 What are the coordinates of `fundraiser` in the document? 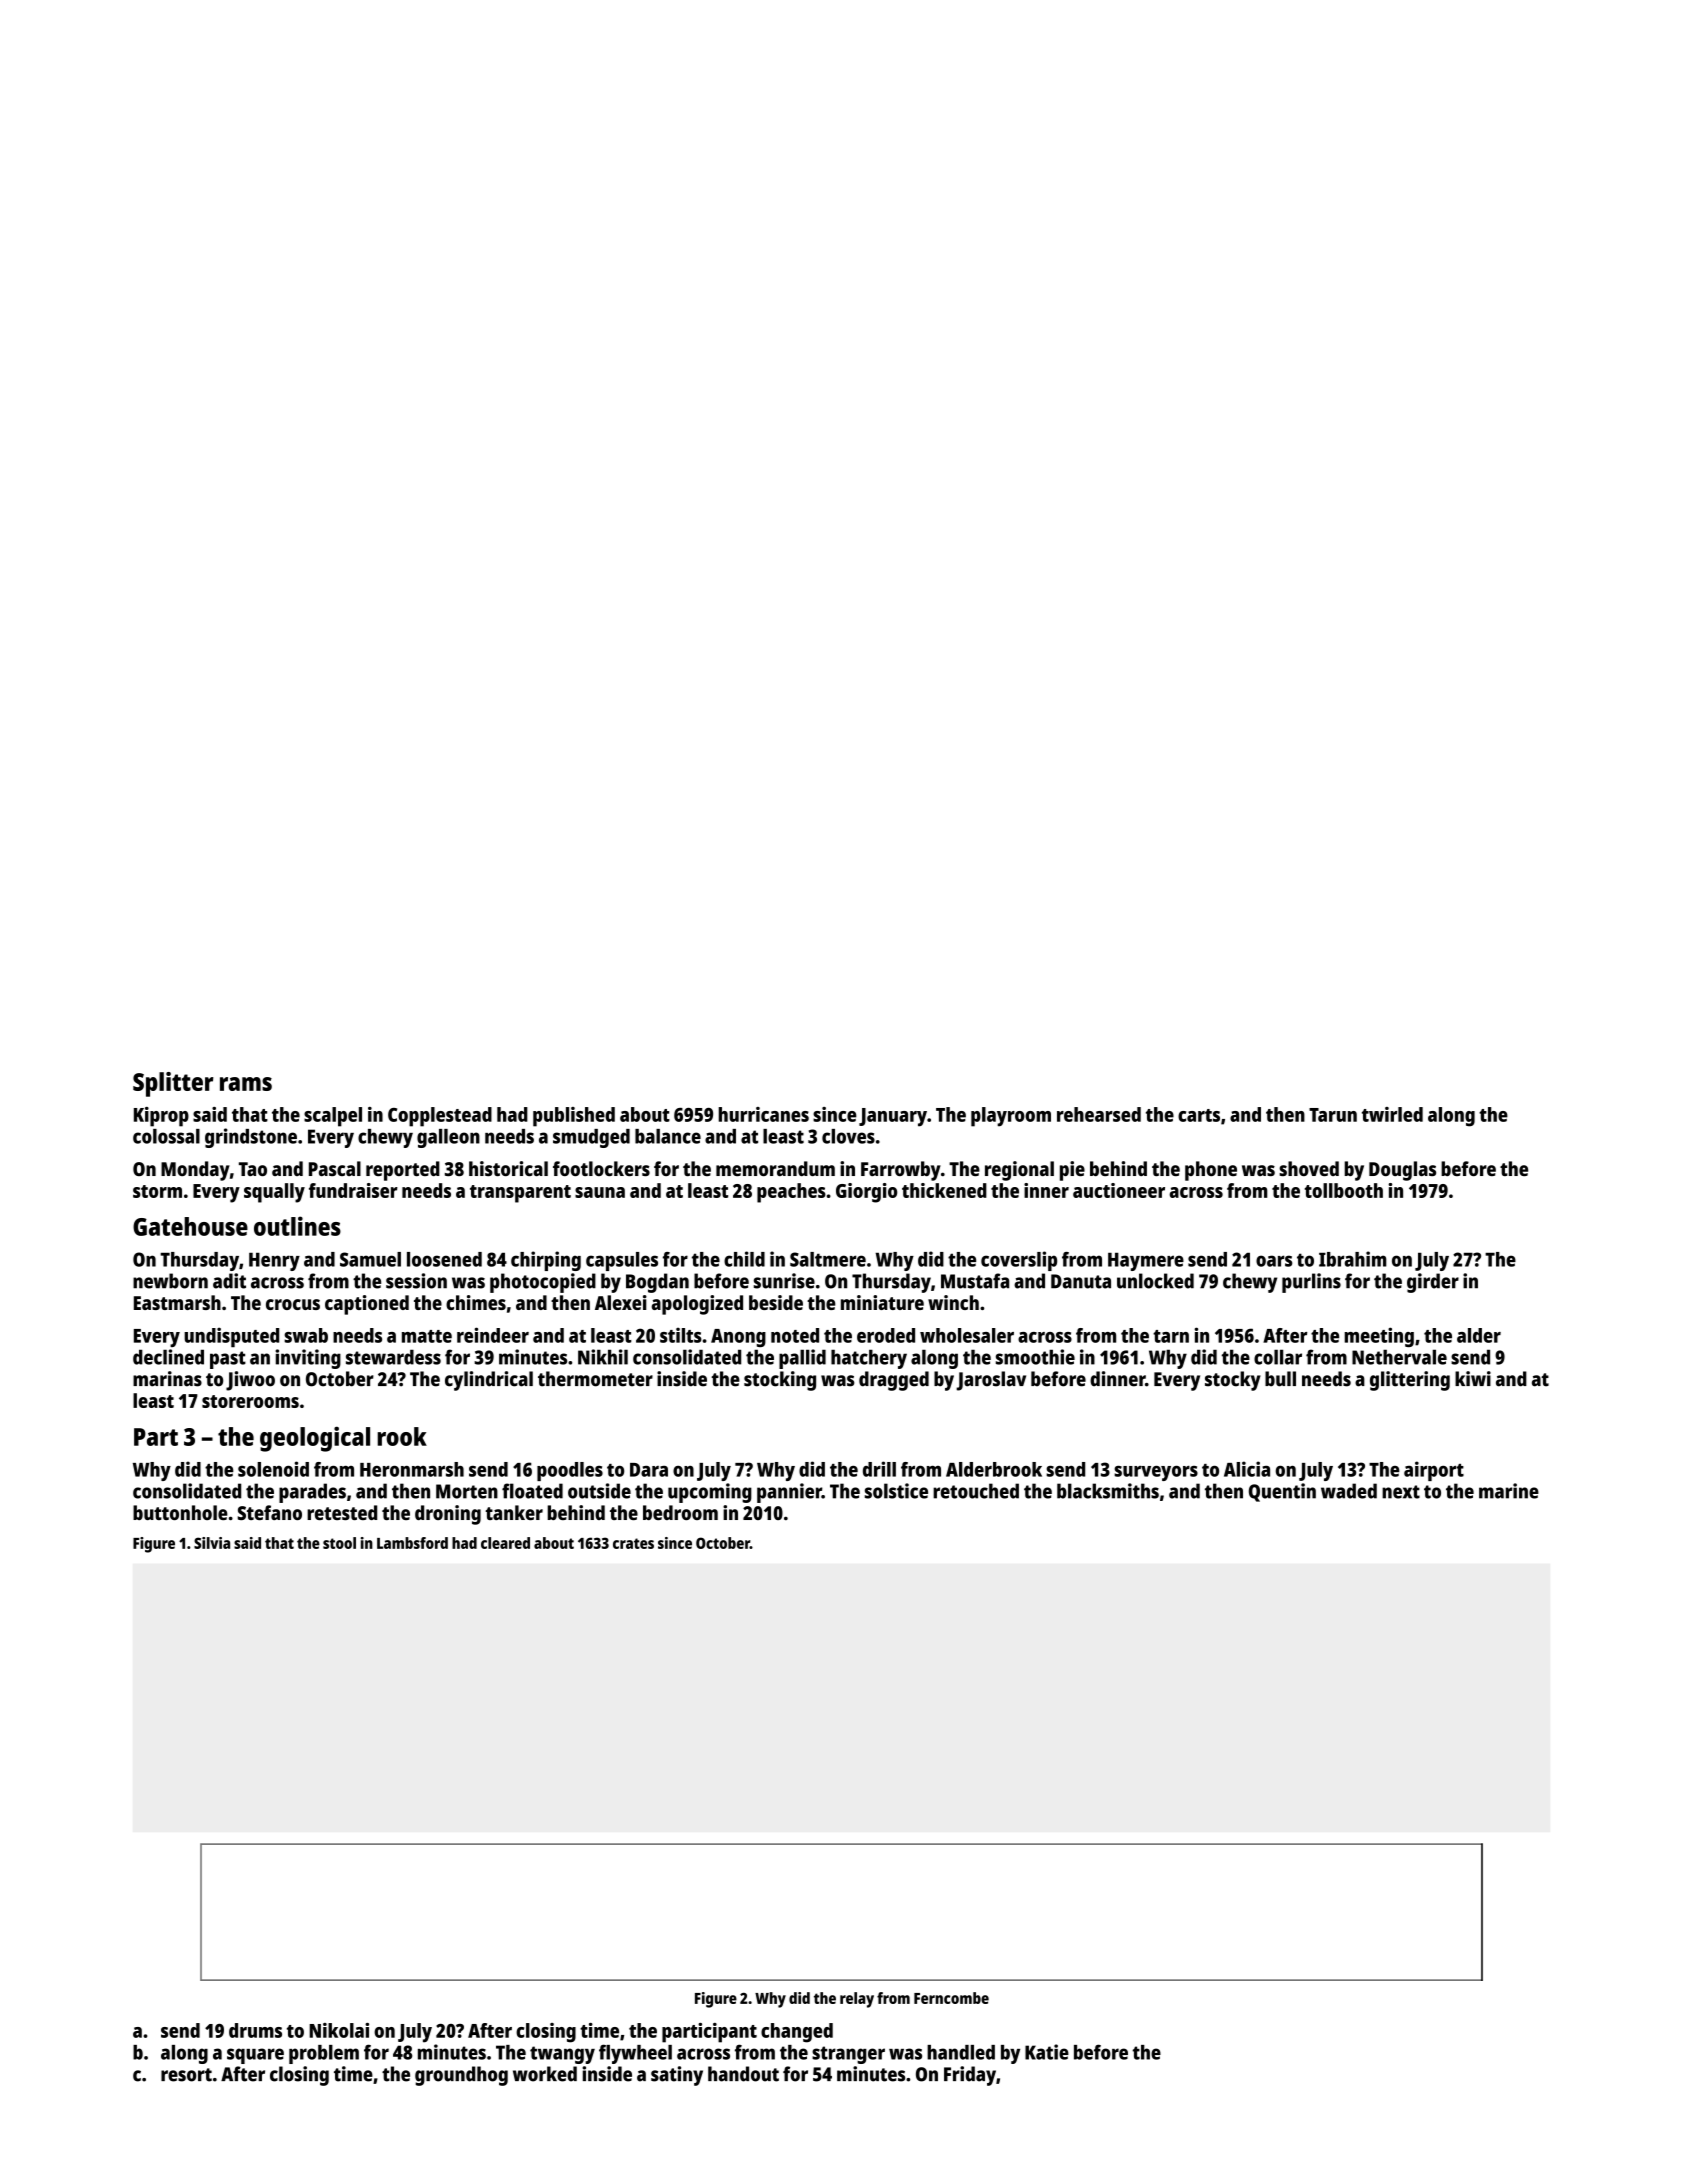 It's located at (353, 1190).
